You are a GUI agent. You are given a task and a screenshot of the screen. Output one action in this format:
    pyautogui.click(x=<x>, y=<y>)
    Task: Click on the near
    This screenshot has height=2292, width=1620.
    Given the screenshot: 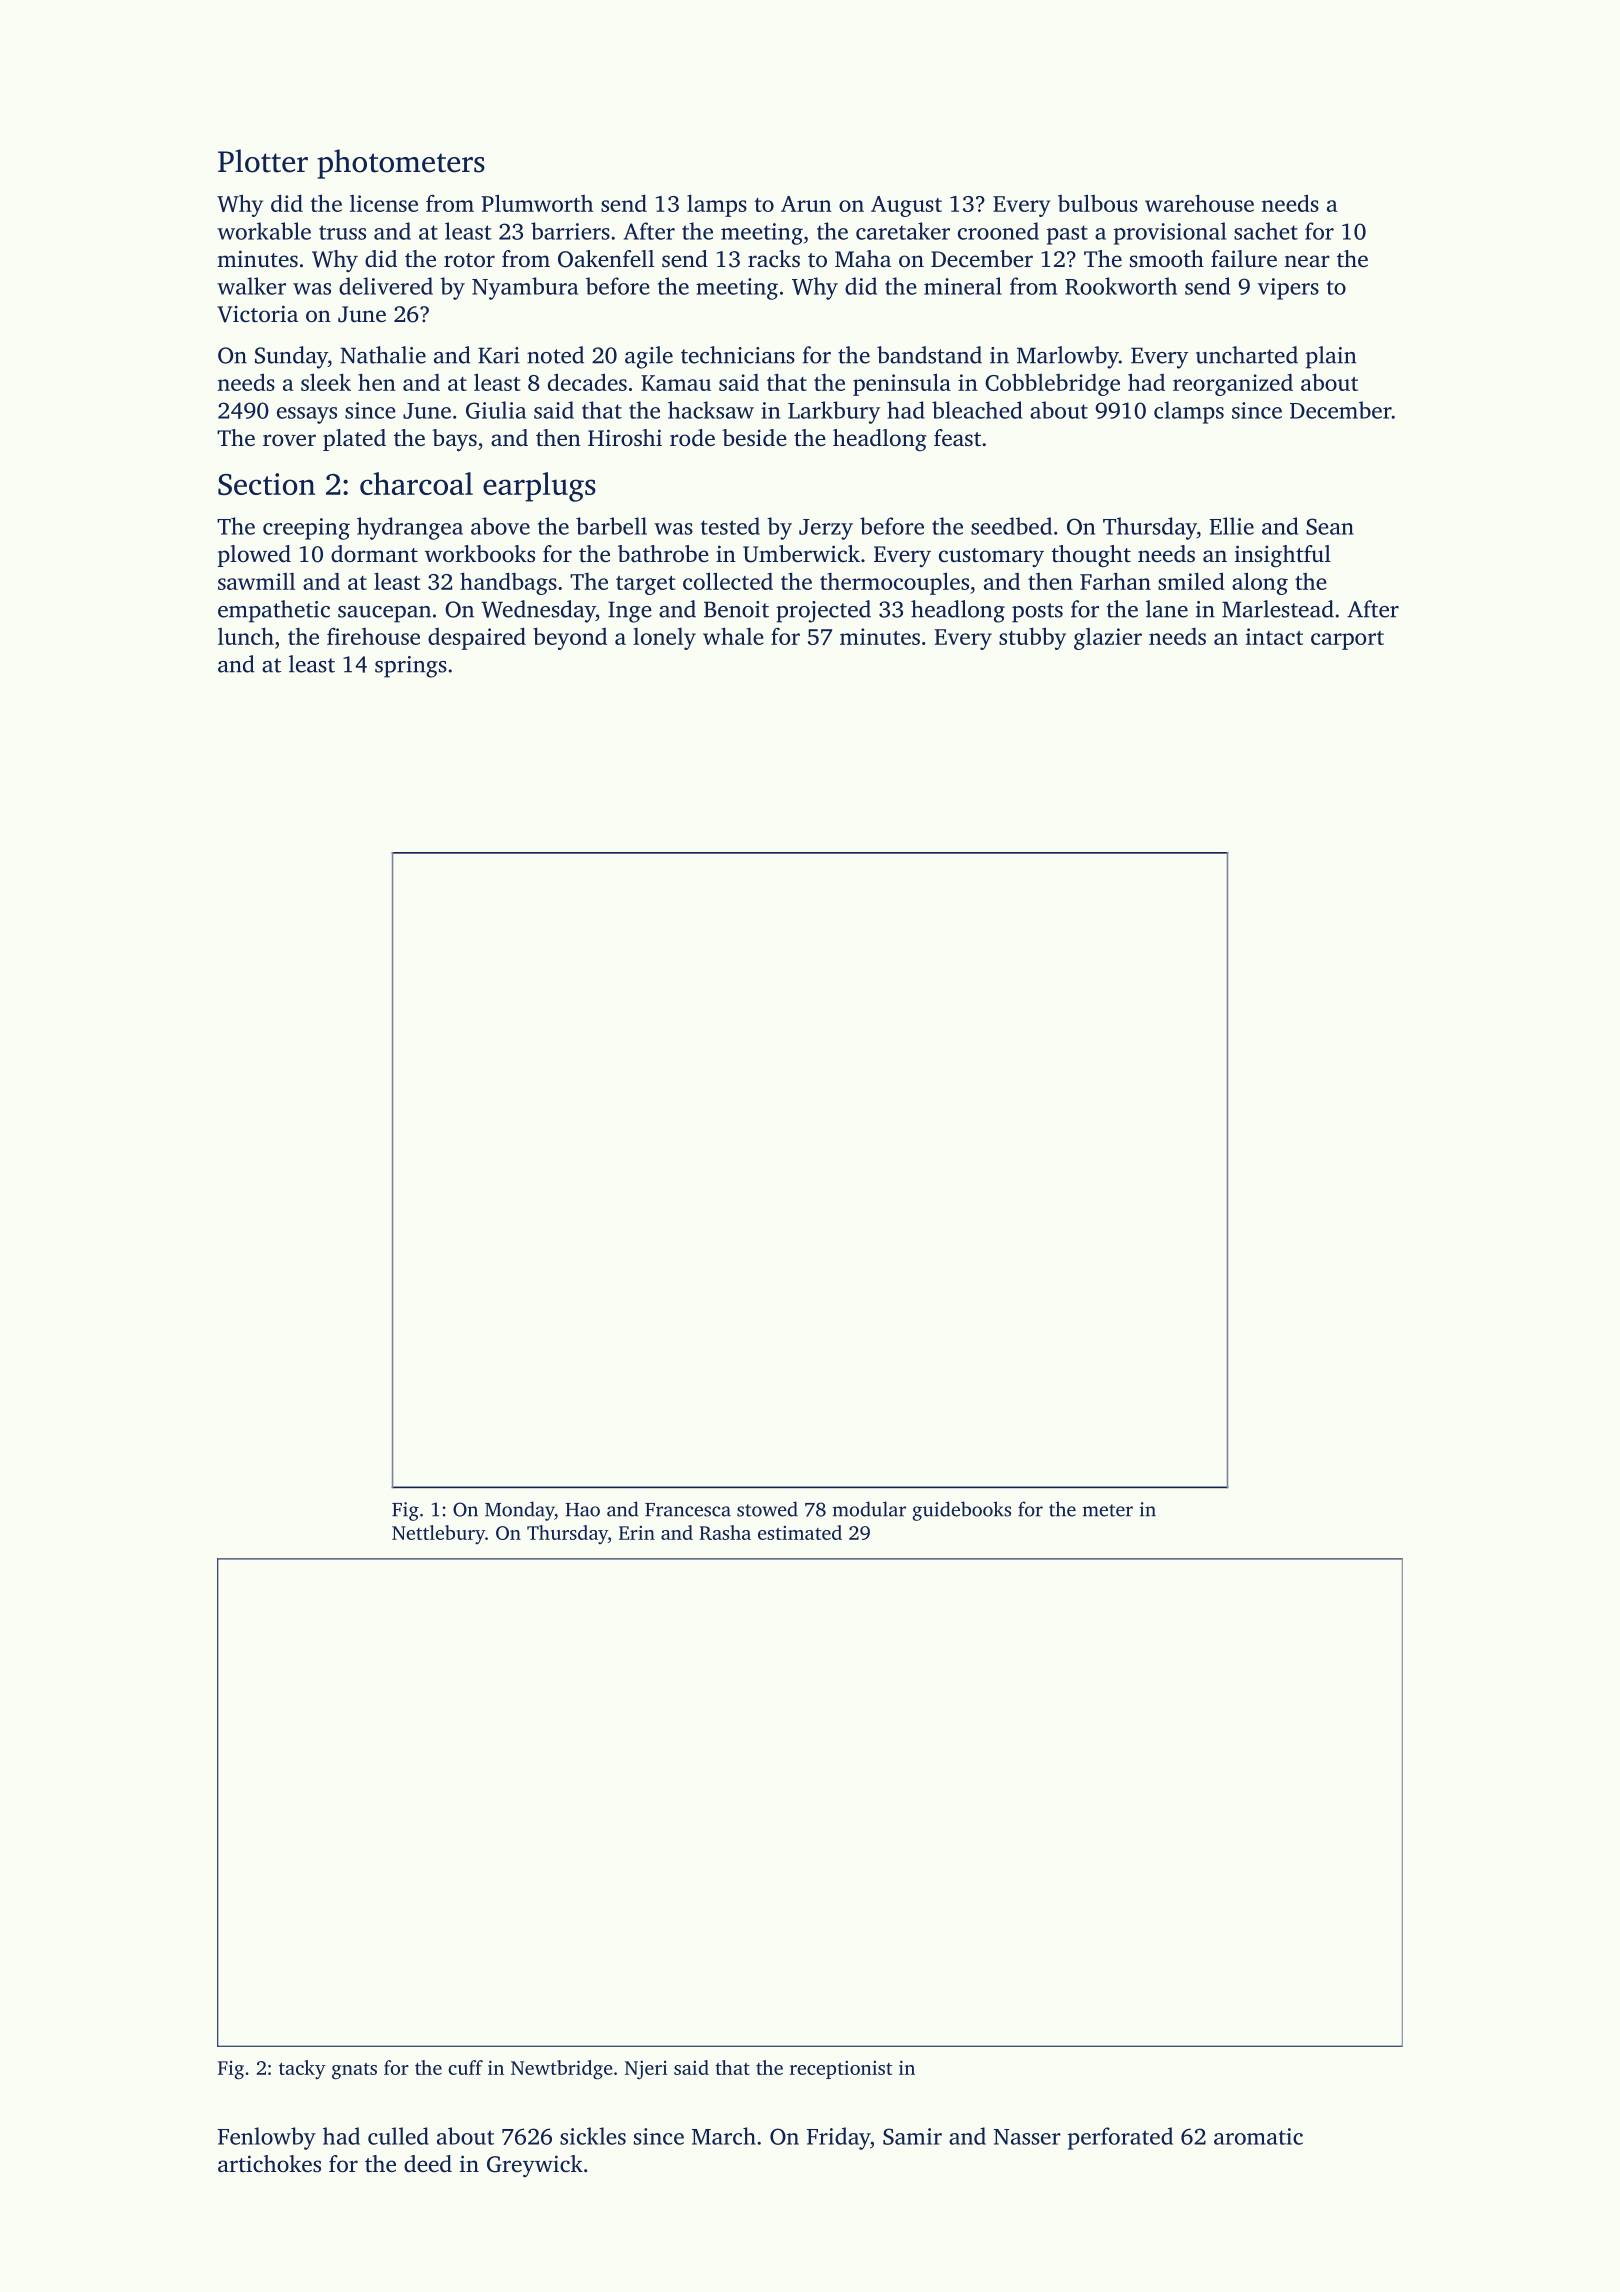 What is the action you would take?
    pyautogui.click(x=1307, y=261)
